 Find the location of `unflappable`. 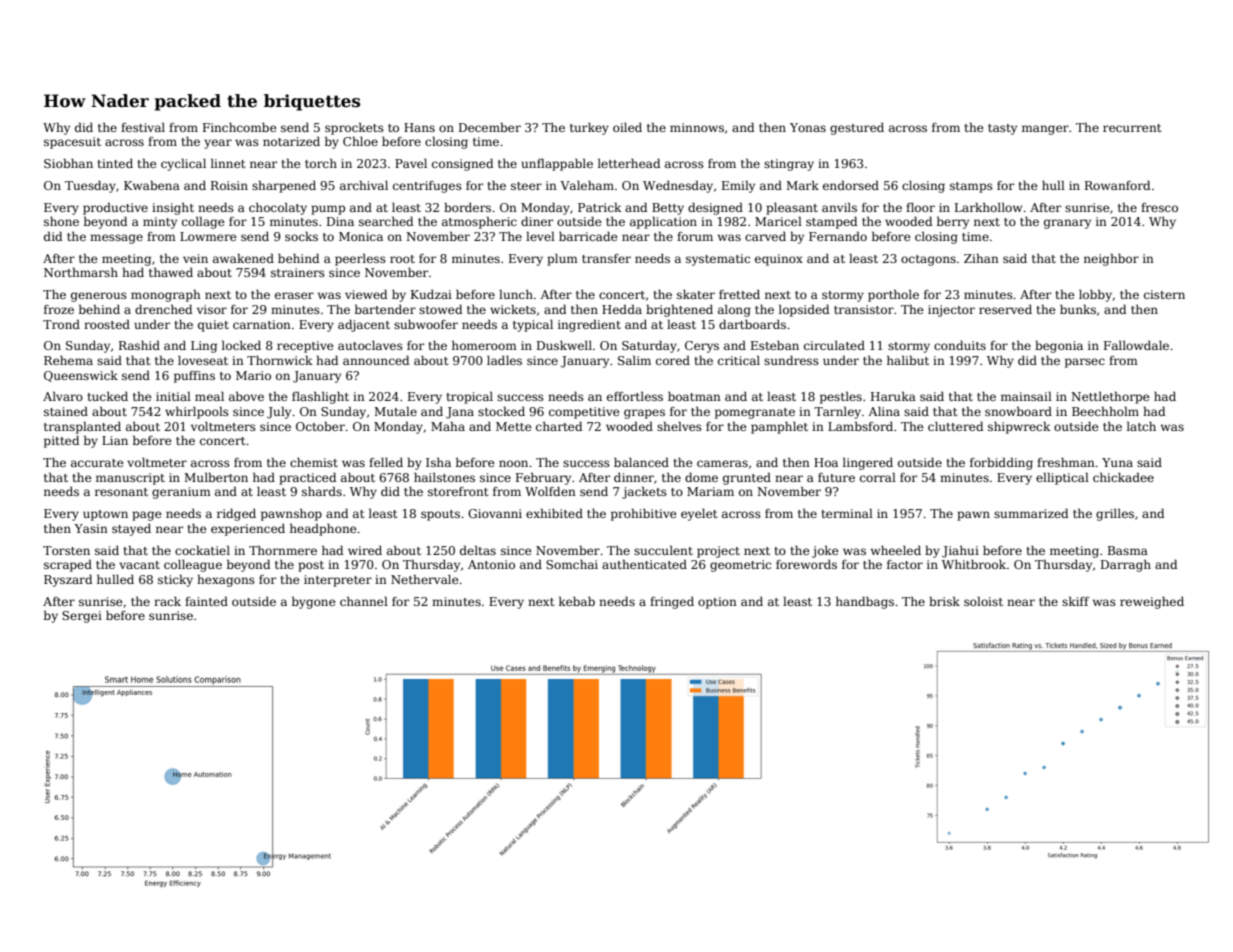

unflappable is located at coordinates (557, 164).
